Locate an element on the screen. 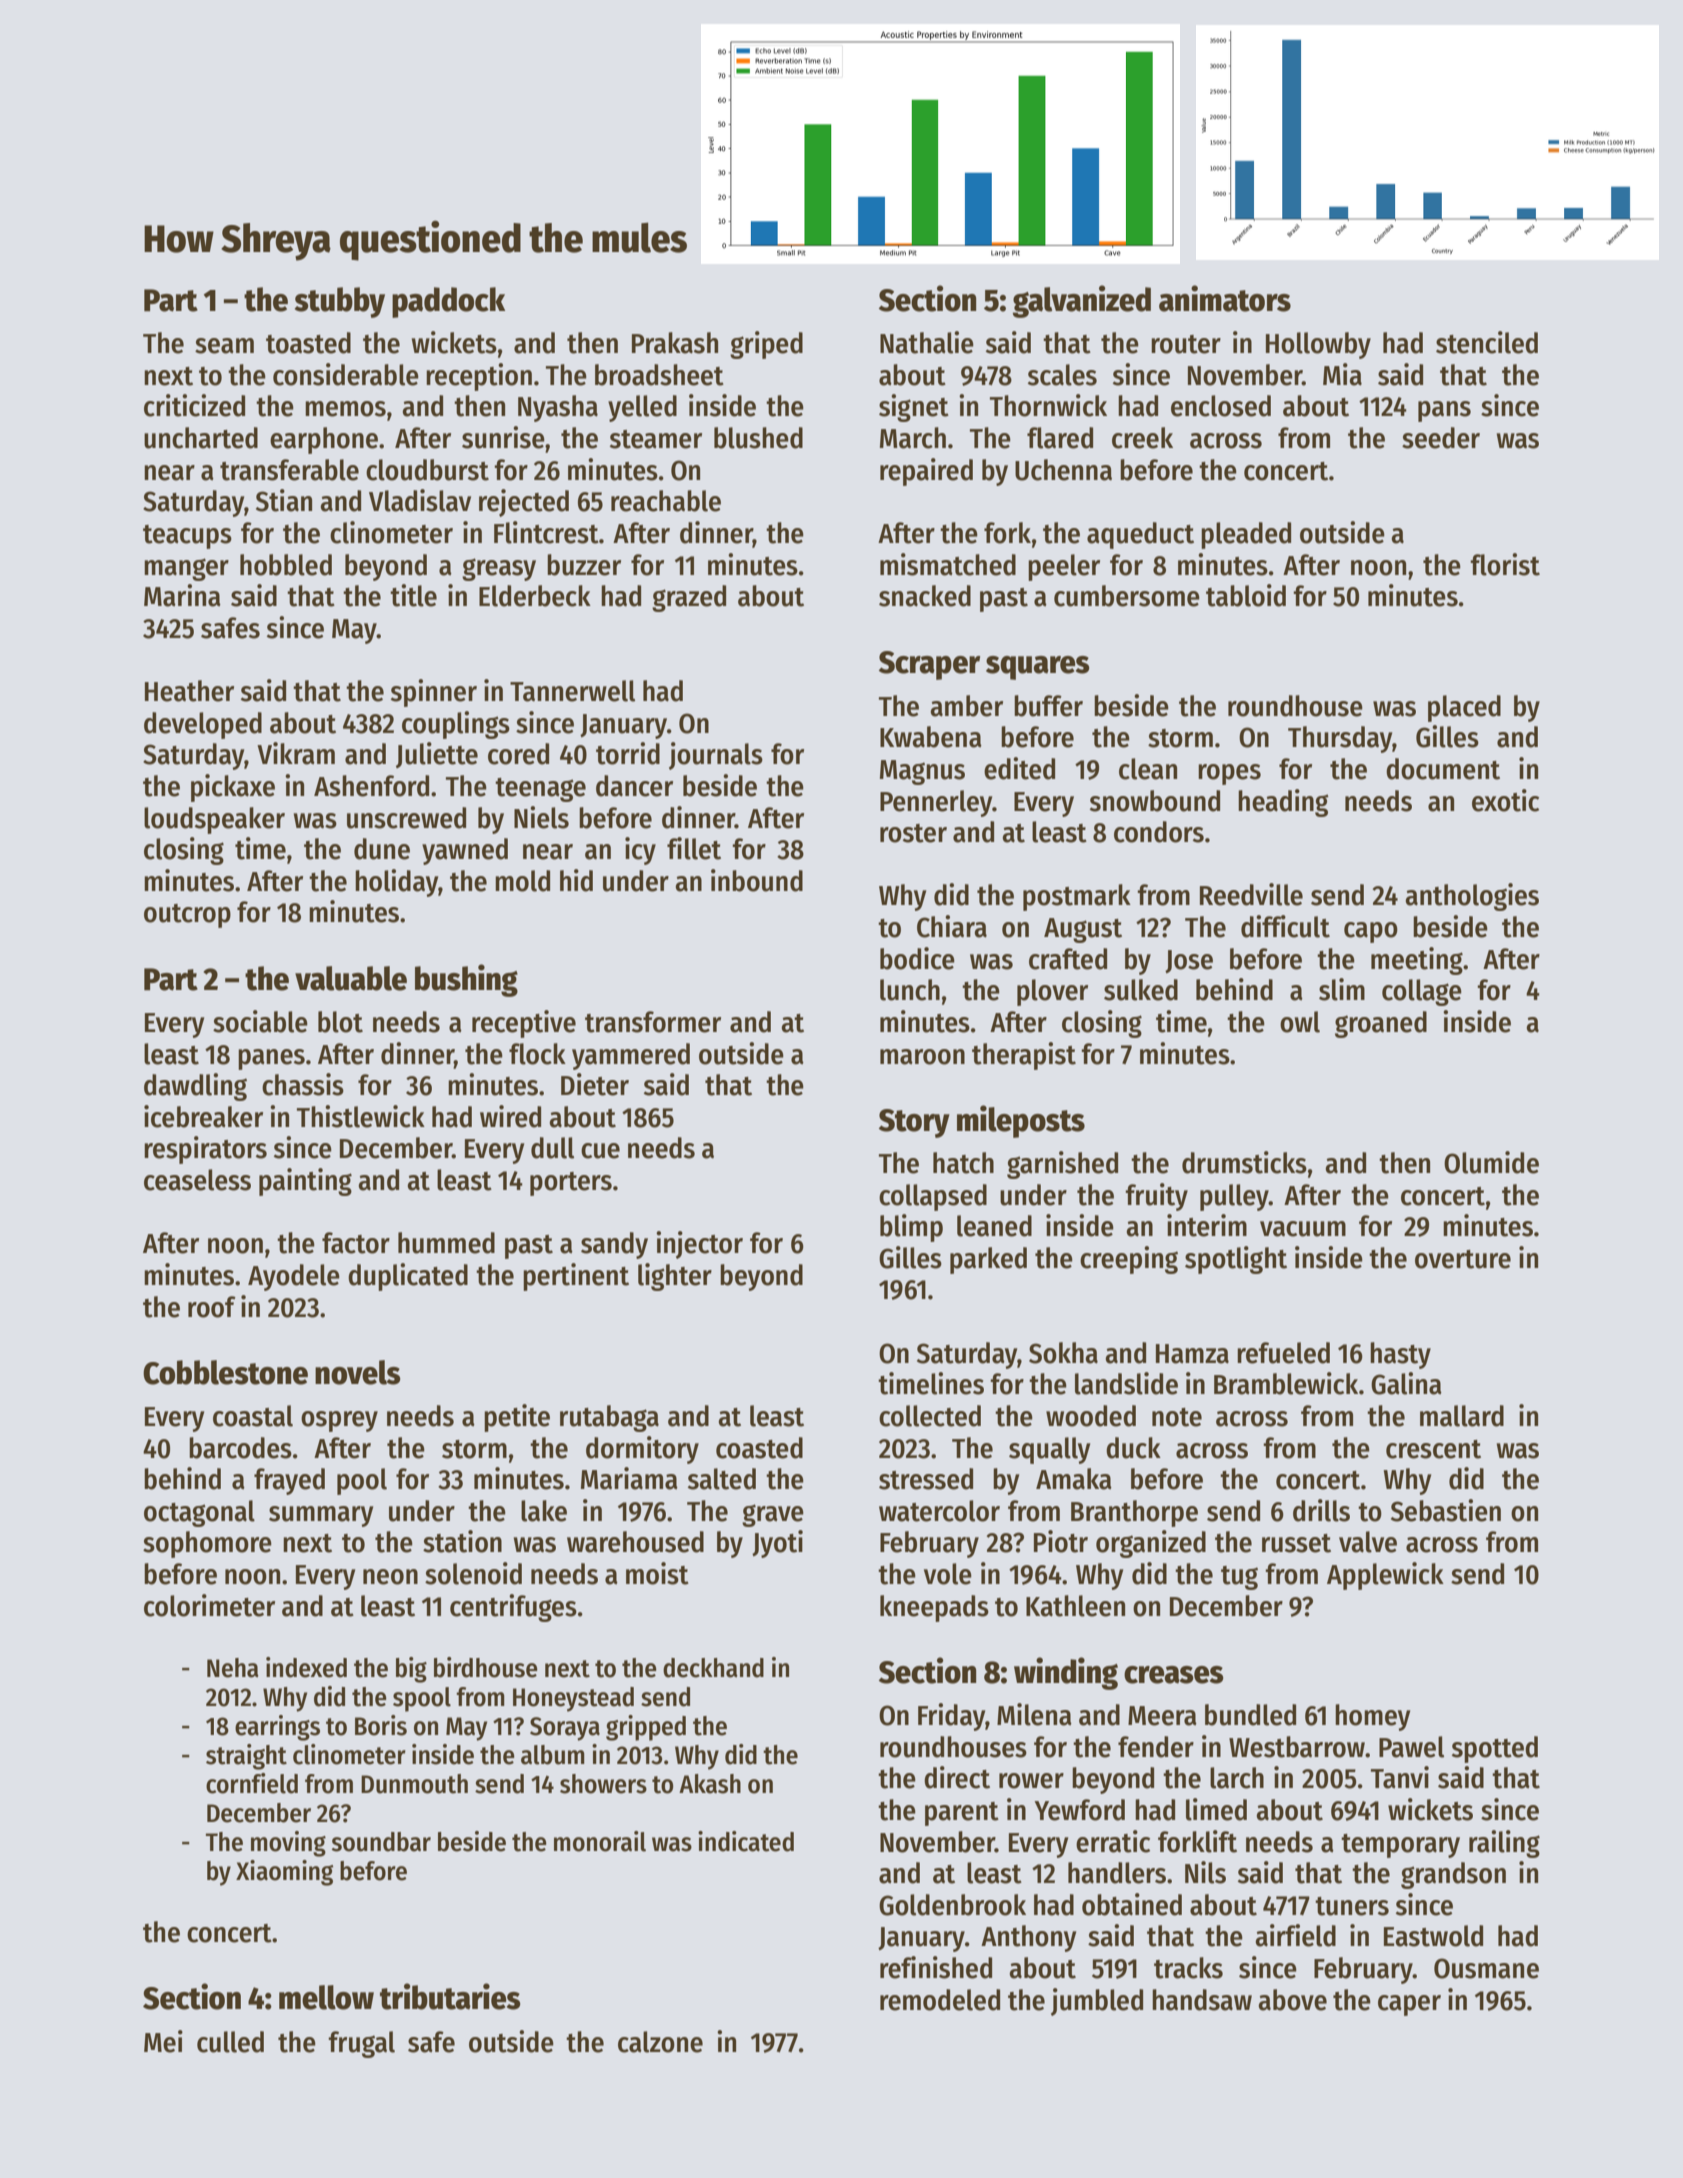  squally is located at coordinates (1049, 1450).
